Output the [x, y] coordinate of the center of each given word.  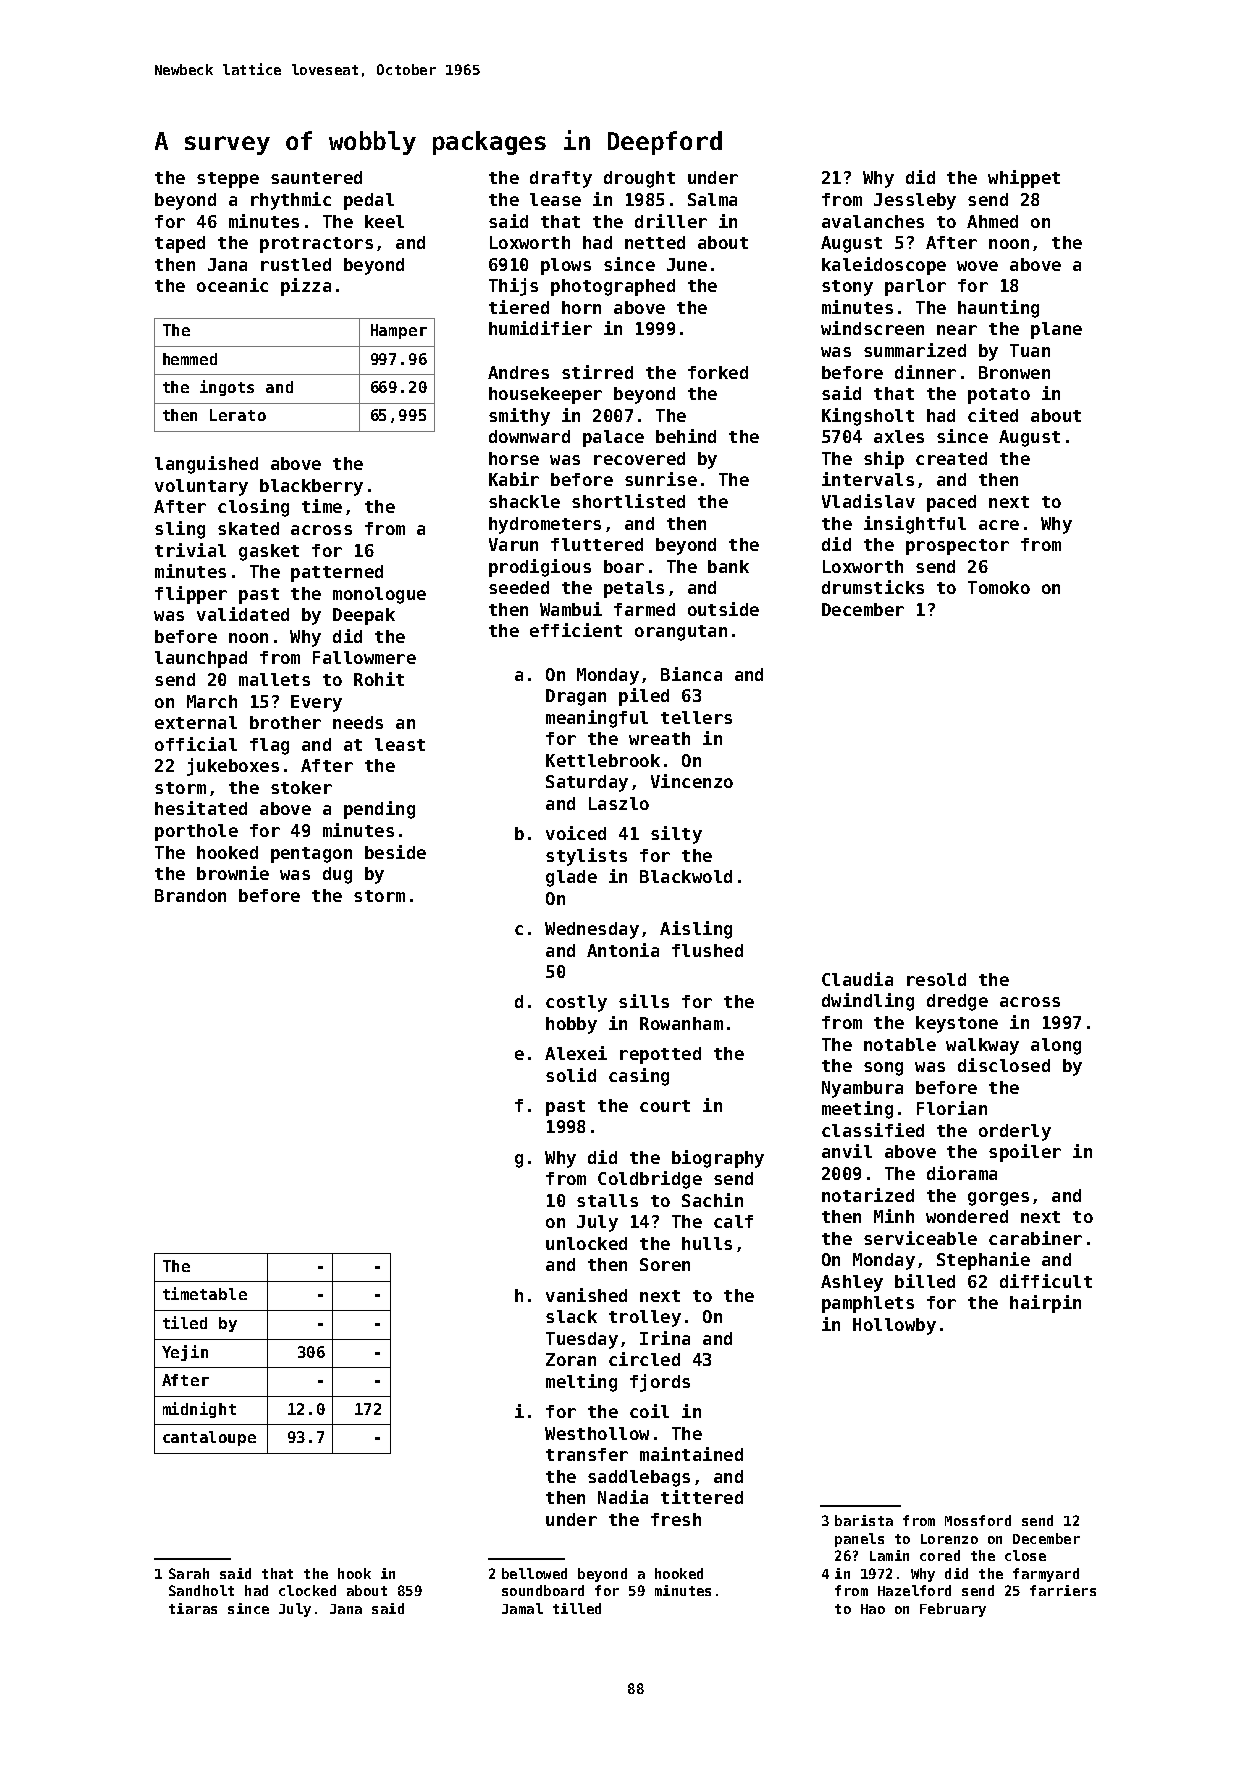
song [883, 1069]
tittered [702, 1497]
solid [571, 1075]
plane [1056, 330]
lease [555, 199]
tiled [185, 1322]
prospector [957, 547]
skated [248, 528]
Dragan [576, 697]
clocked [307, 1590]
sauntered [316, 177]
